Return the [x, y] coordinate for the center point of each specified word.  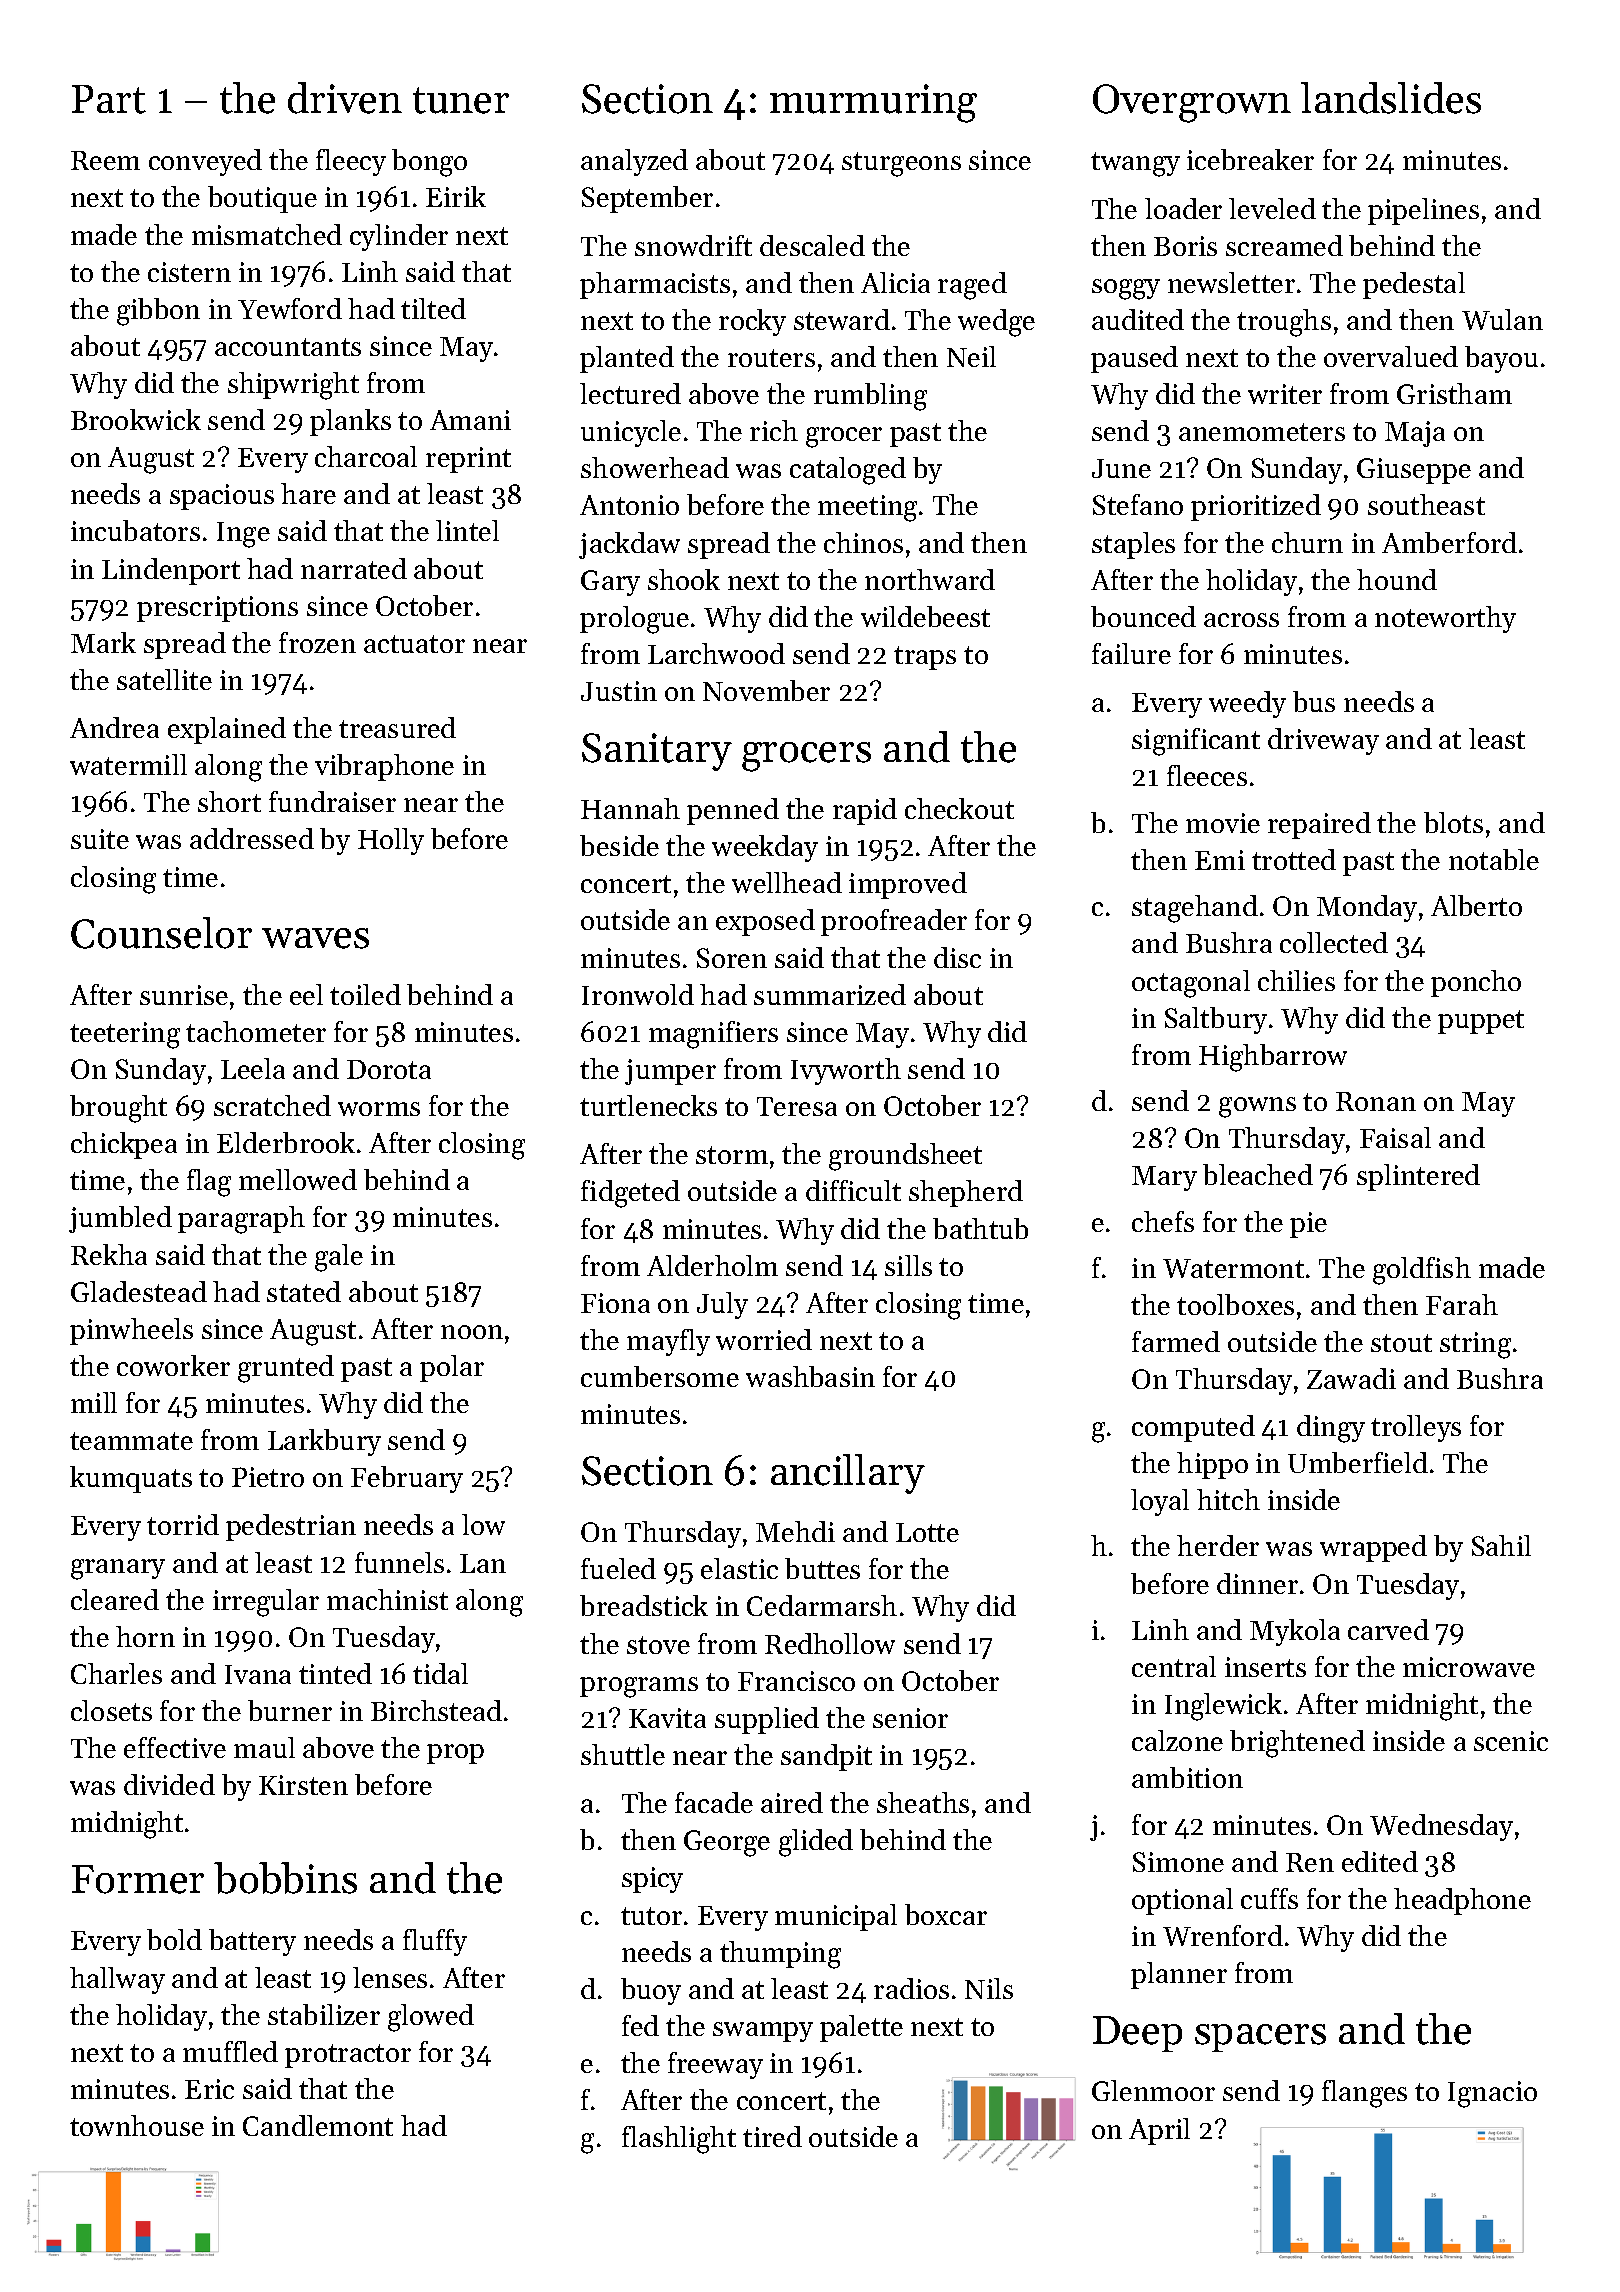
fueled [618, 1568]
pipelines [1423, 211]
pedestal [1414, 285]
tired [772, 2136]
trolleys [1416, 1428]
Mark [103, 642]
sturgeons [901, 164]
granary [118, 1569]
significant [1196, 742]
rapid [865, 811]
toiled [365, 994]
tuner [461, 100]
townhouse [137, 2125]
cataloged [848, 471]
